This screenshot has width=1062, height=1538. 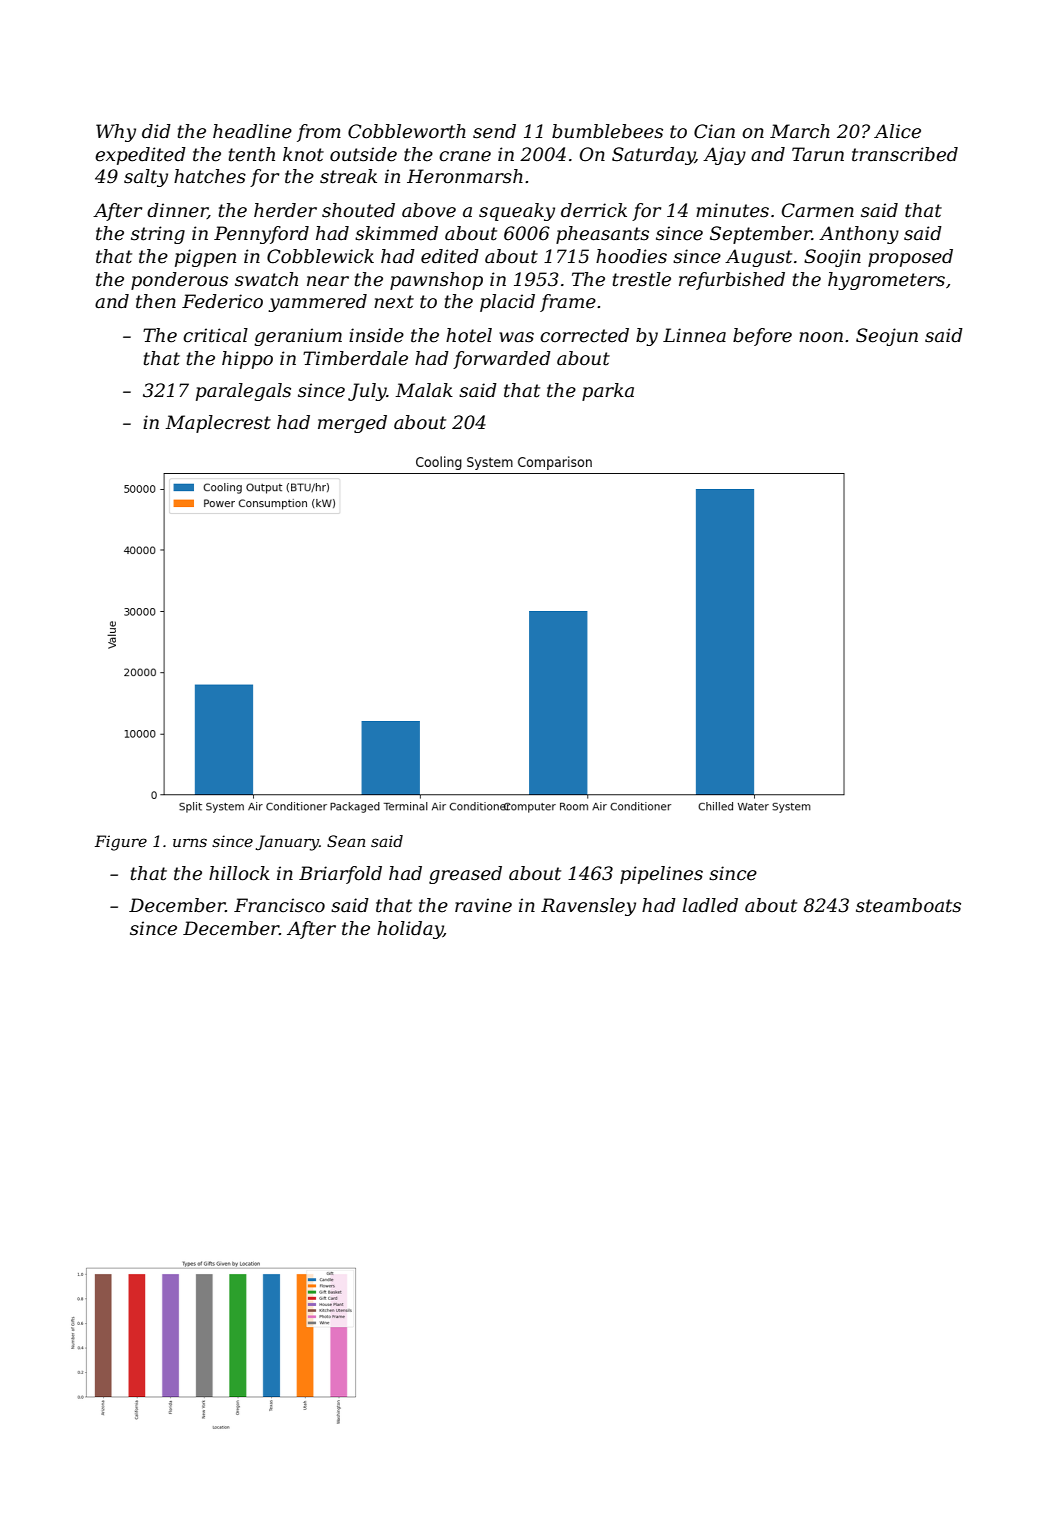 I want to click on Alice, so click(x=897, y=131).
